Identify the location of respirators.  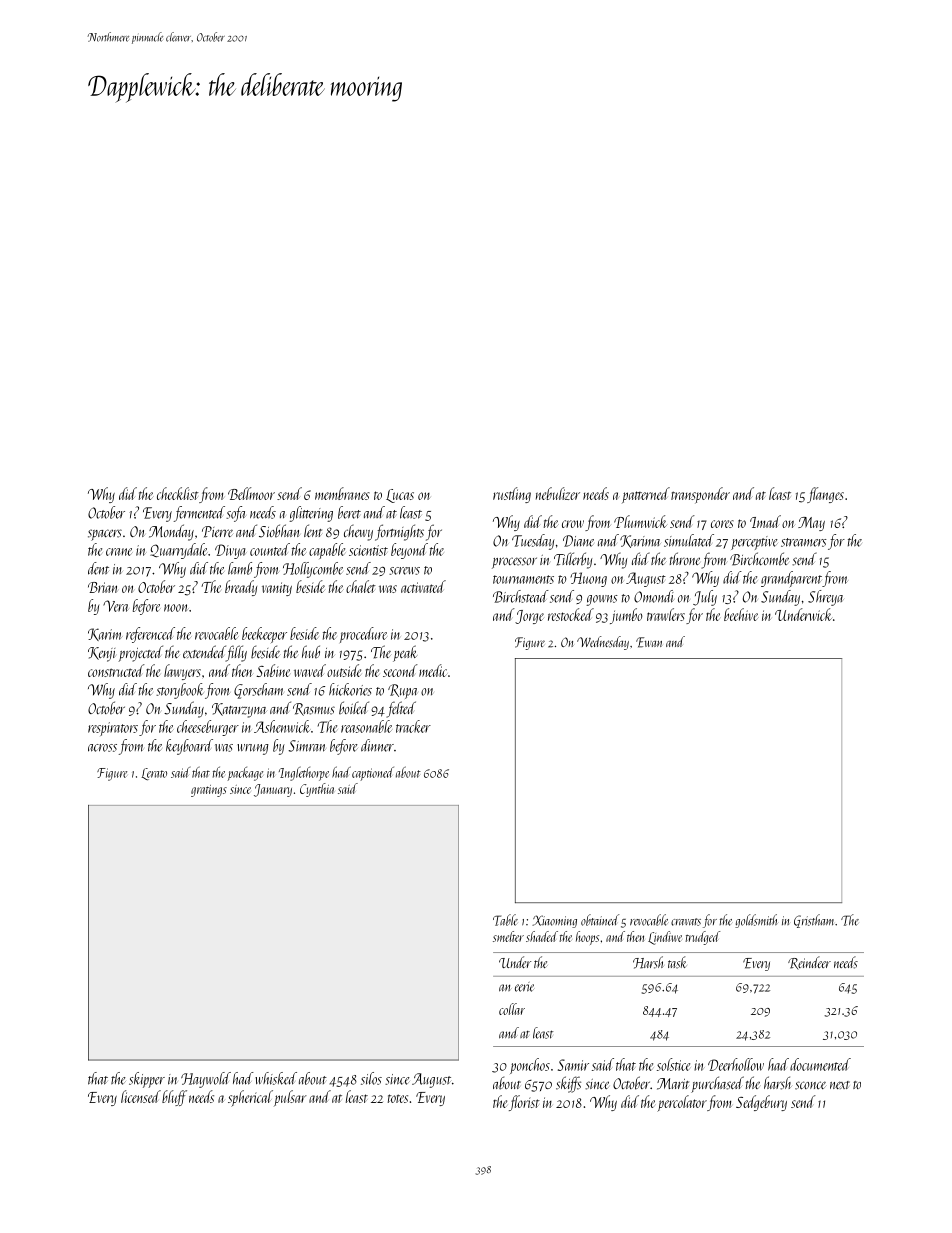
(113, 729).
